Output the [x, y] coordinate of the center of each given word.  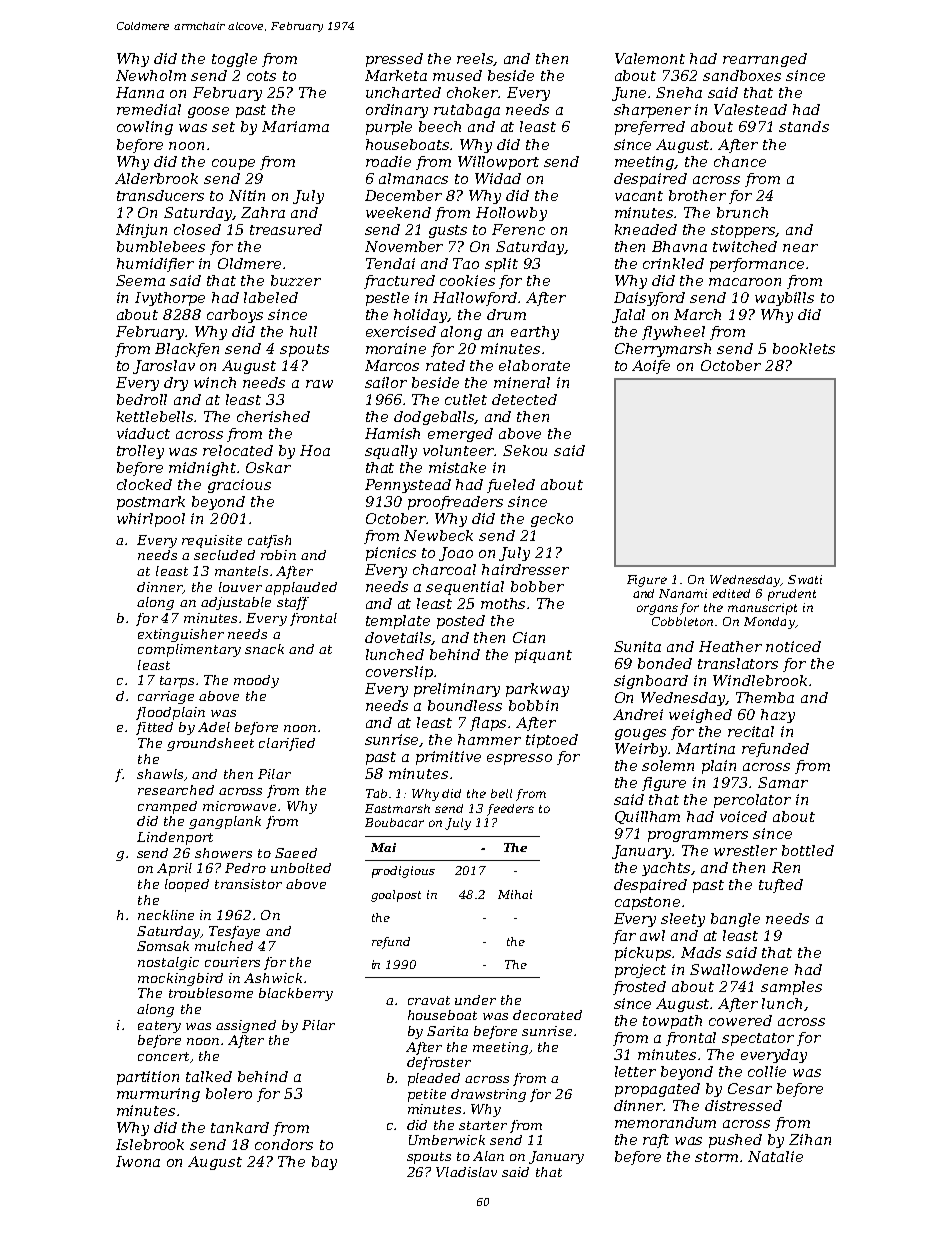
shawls [160, 774]
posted [461, 622]
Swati [805, 579]
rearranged [765, 60]
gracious [239, 486]
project [640, 971]
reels [475, 59]
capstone [647, 903]
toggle [234, 60]
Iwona [138, 1161]
